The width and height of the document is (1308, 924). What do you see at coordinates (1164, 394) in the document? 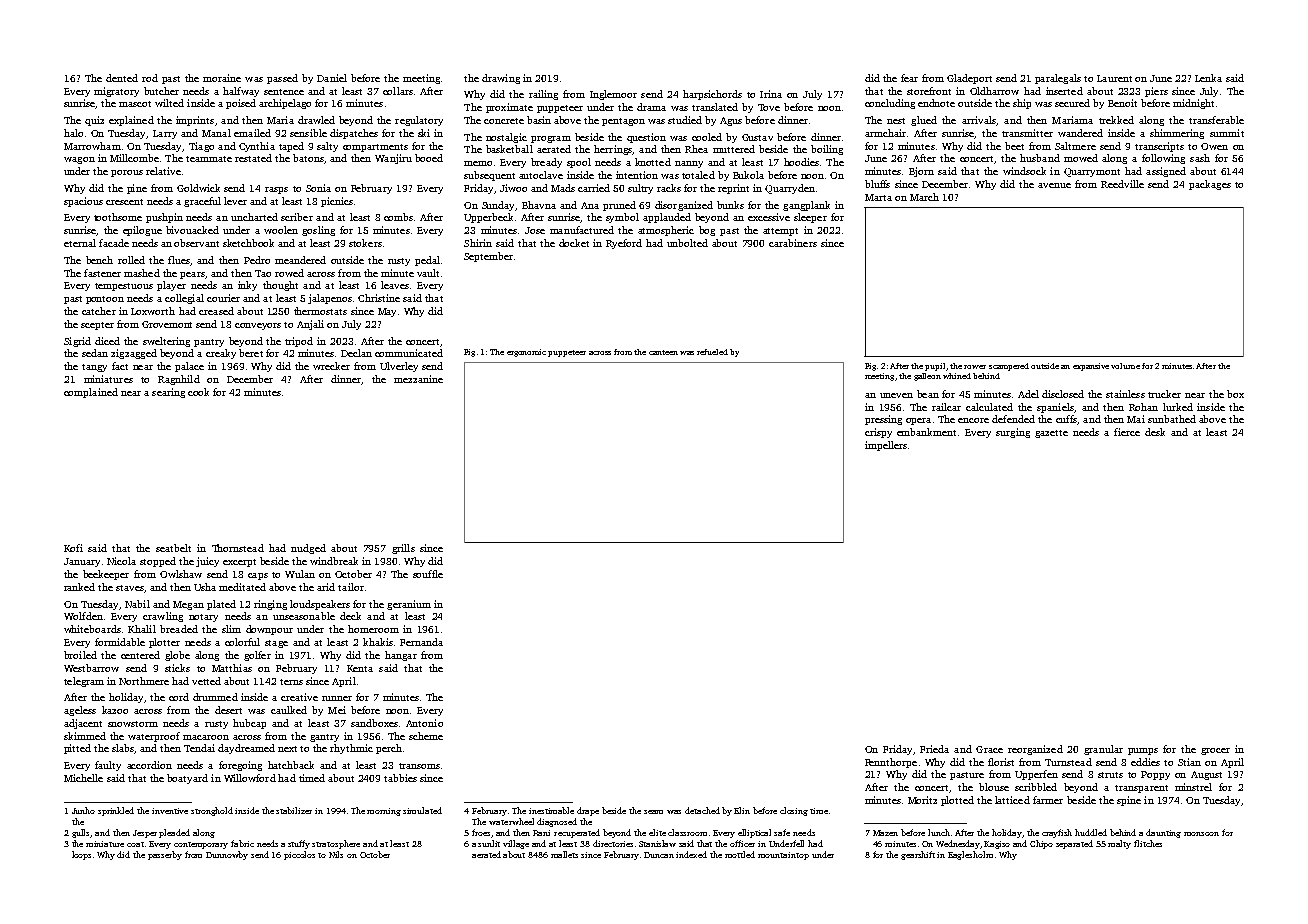
I see `trucker` at bounding box center [1164, 394].
